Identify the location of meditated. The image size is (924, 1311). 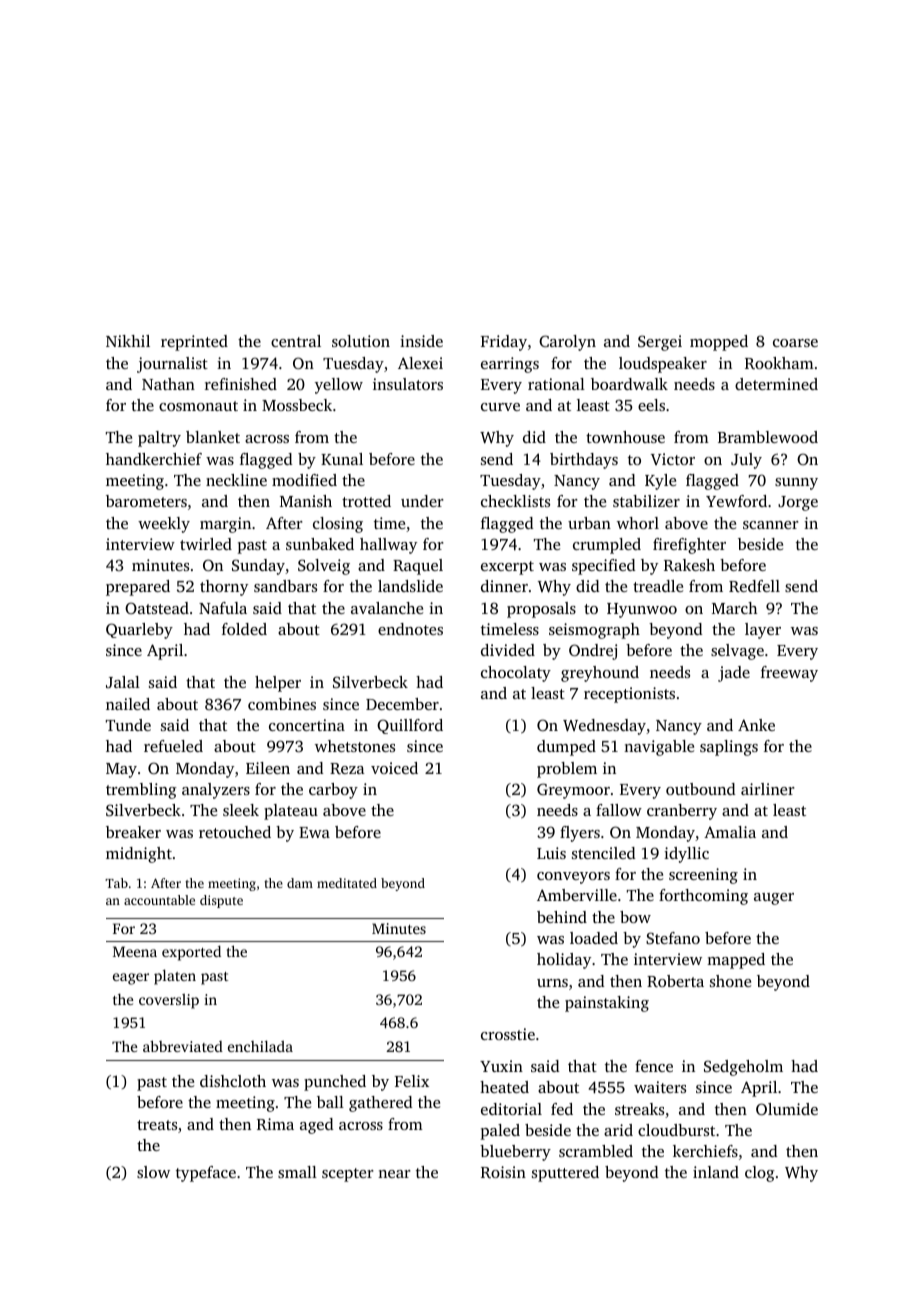
(347, 883).
